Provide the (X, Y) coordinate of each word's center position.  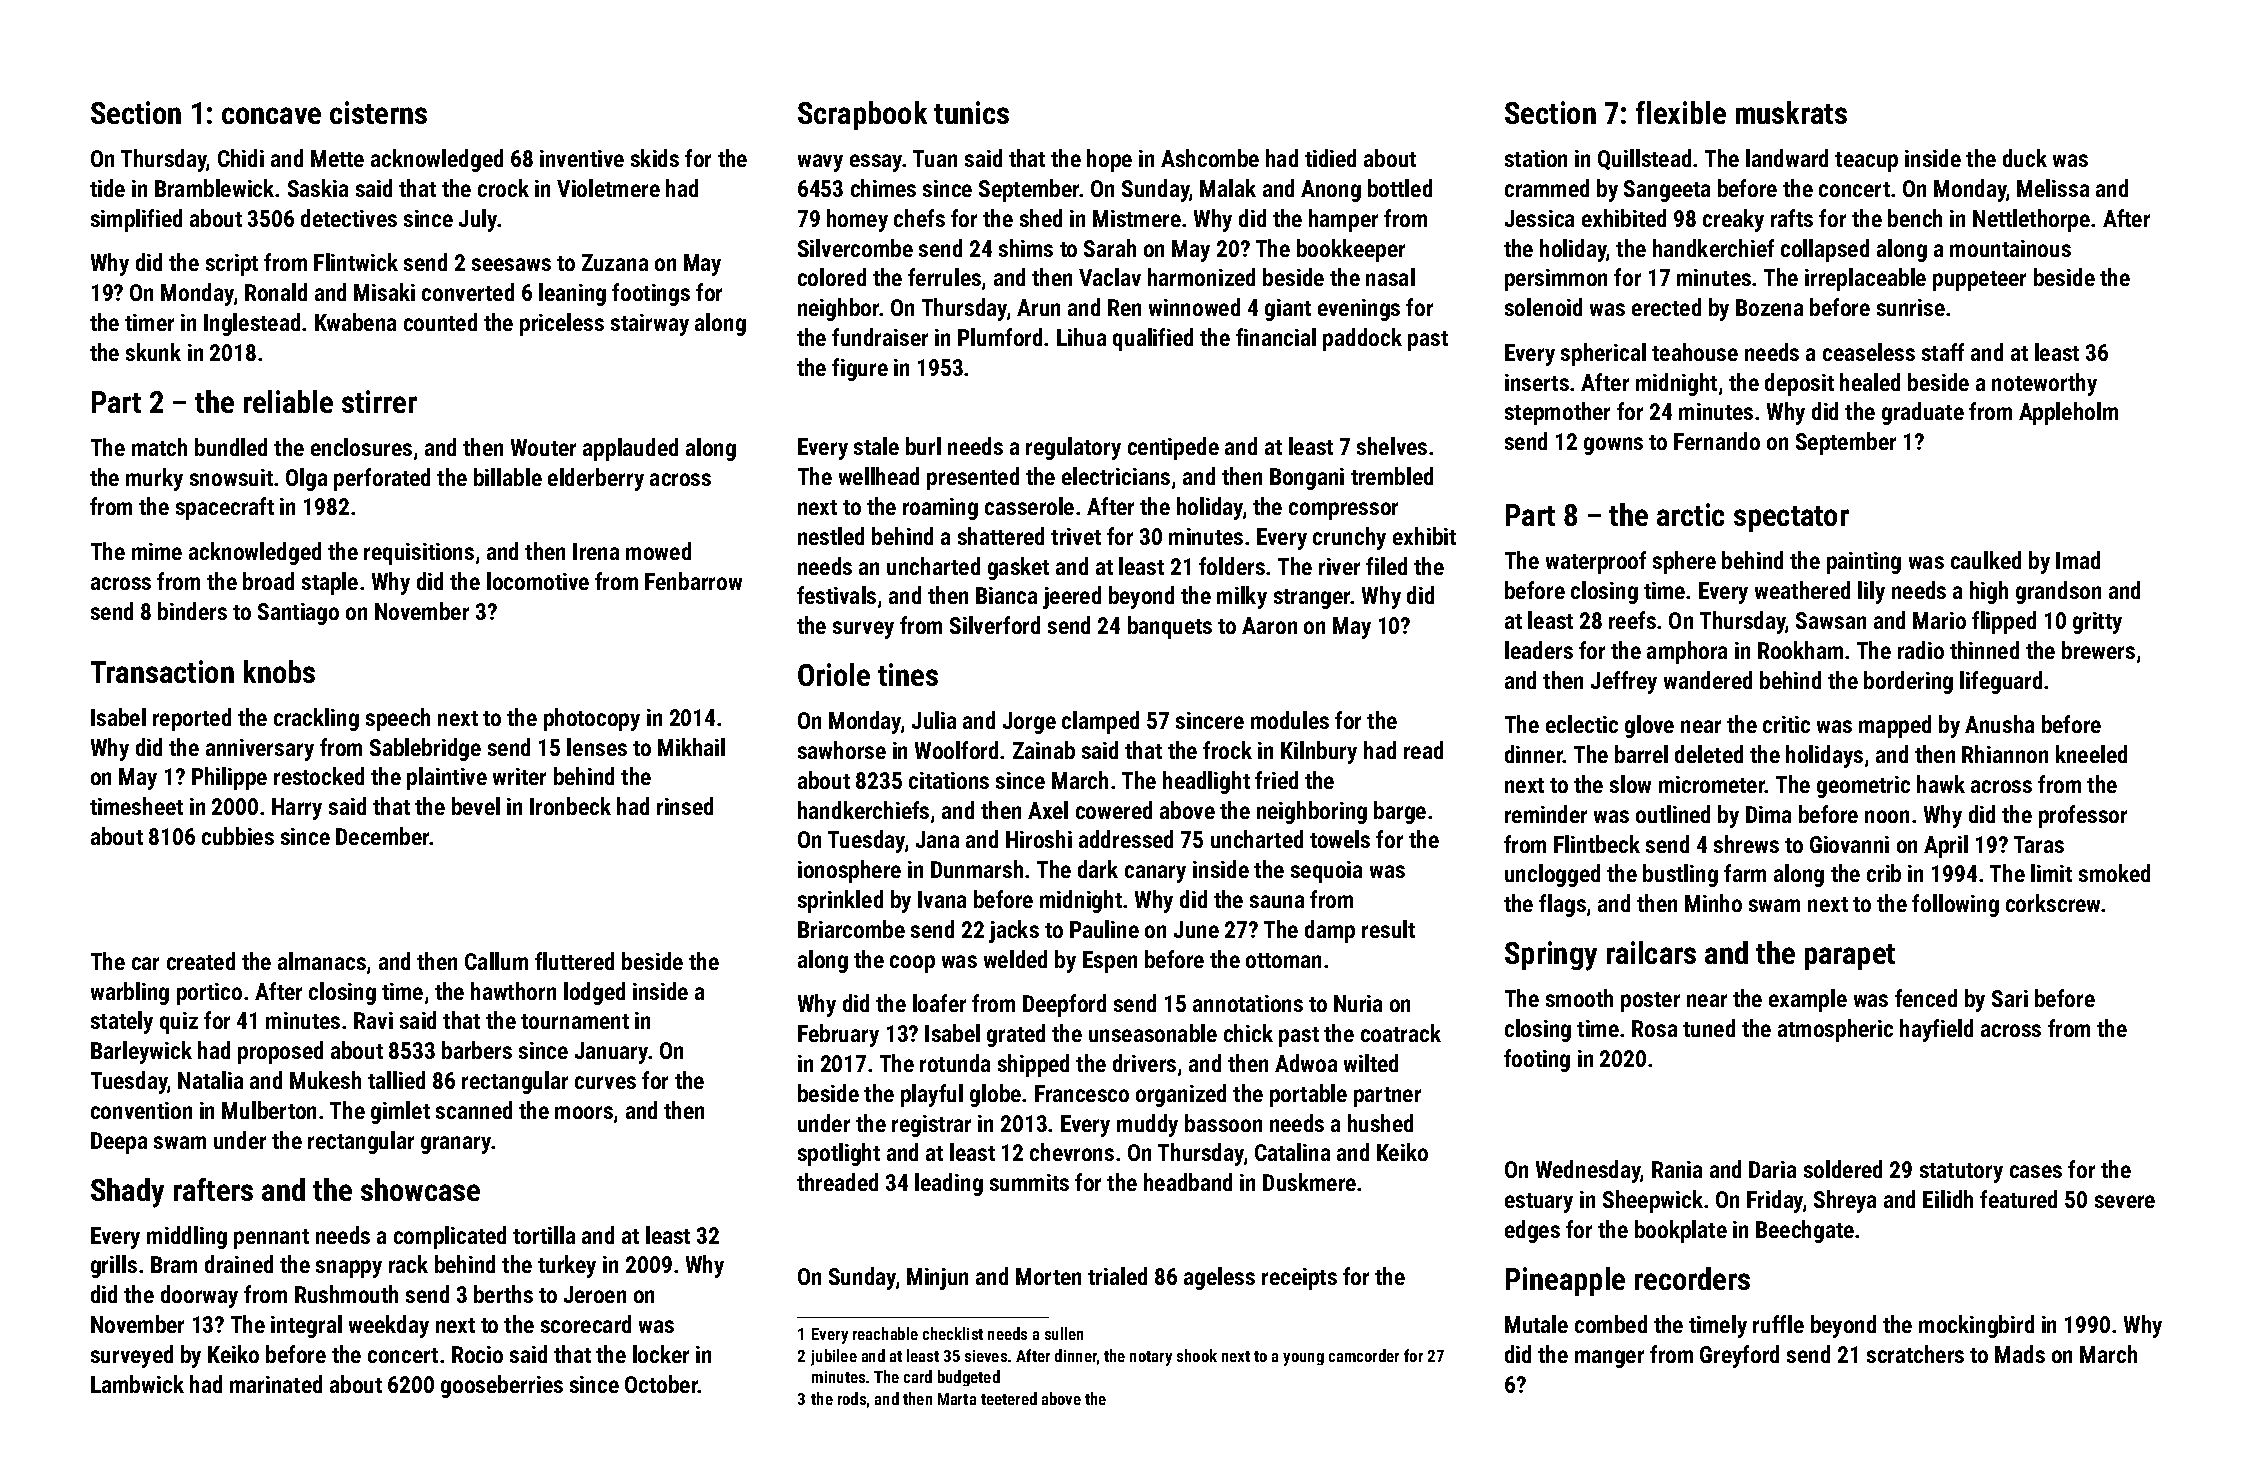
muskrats (1791, 112)
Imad (2078, 560)
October (661, 1384)
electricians (1116, 476)
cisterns (378, 112)
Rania (1677, 1169)
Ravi (373, 1020)
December (383, 836)
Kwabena (355, 322)
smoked (2114, 873)
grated (1016, 1035)
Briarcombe (851, 929)
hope (1109, 160)
